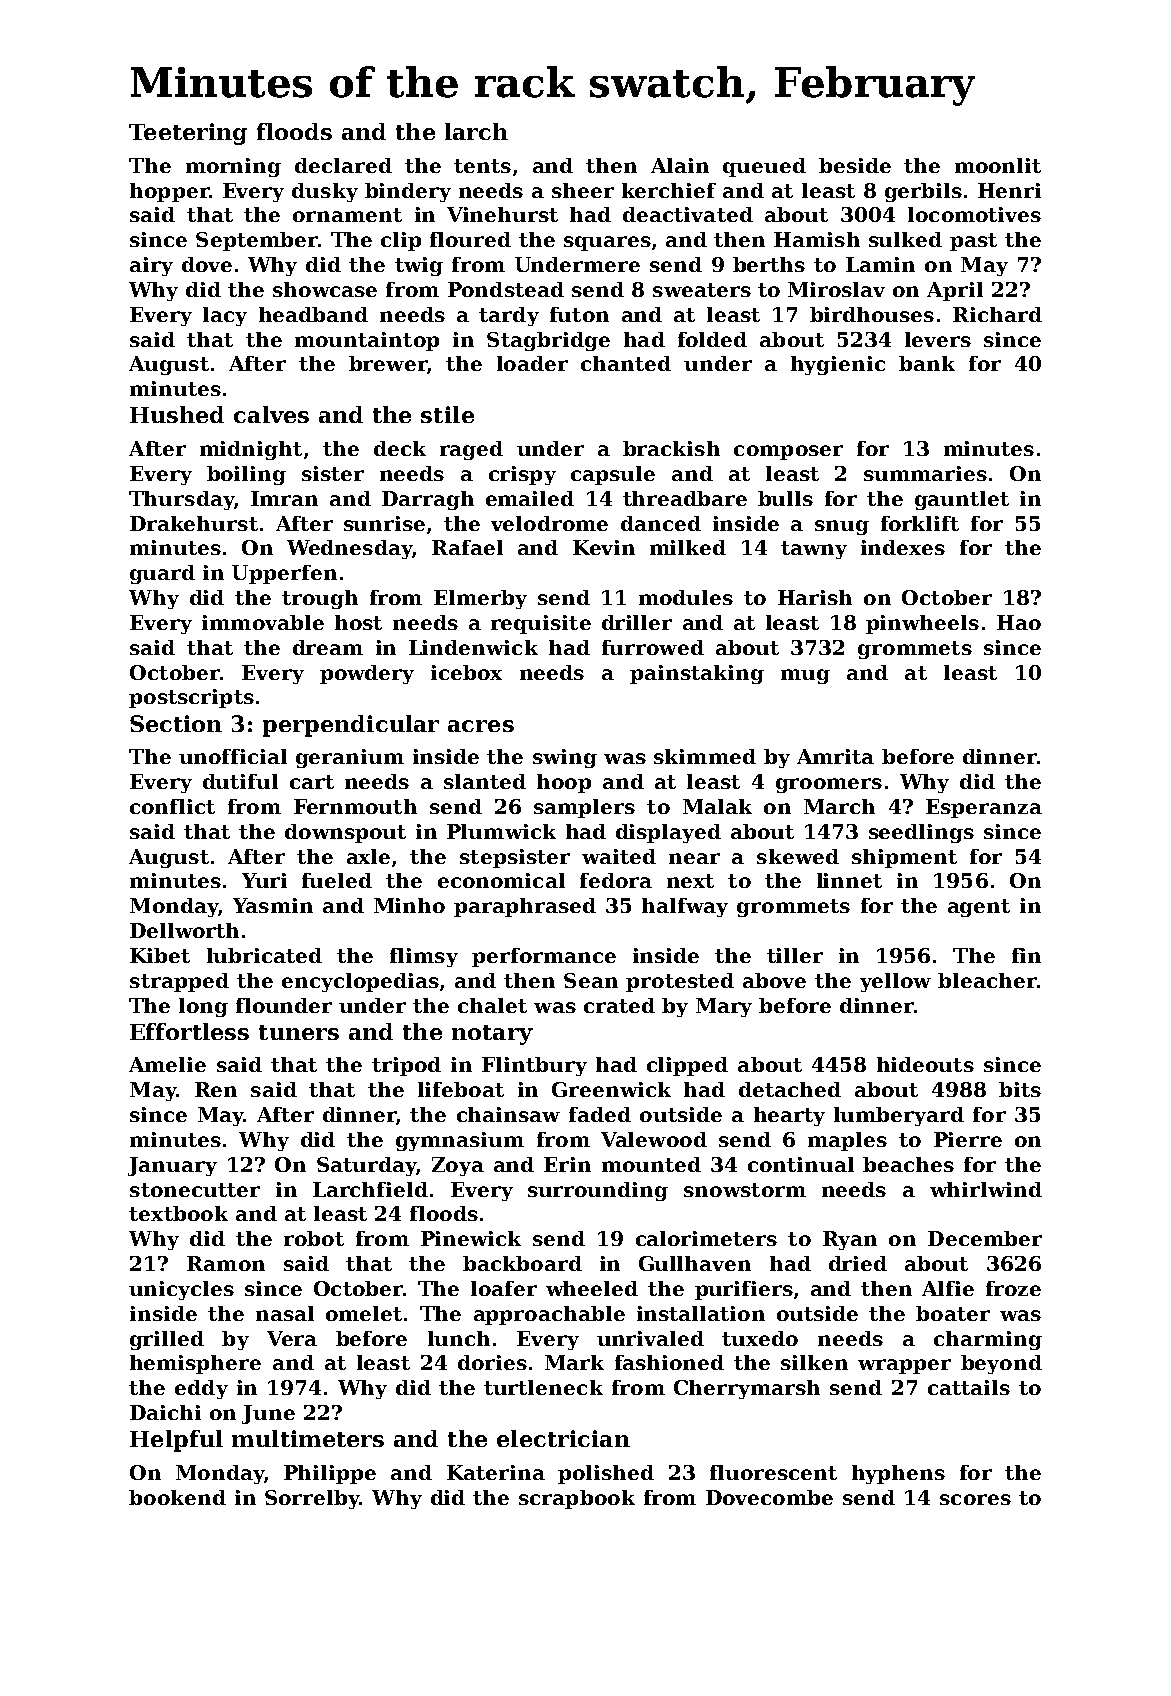 Image resolution: width=1171 pixels, height=1696 pixels. What do you see at coordinates (506, 289) in the page?
I see `Pondstead` at bounding box center [506, 289].
